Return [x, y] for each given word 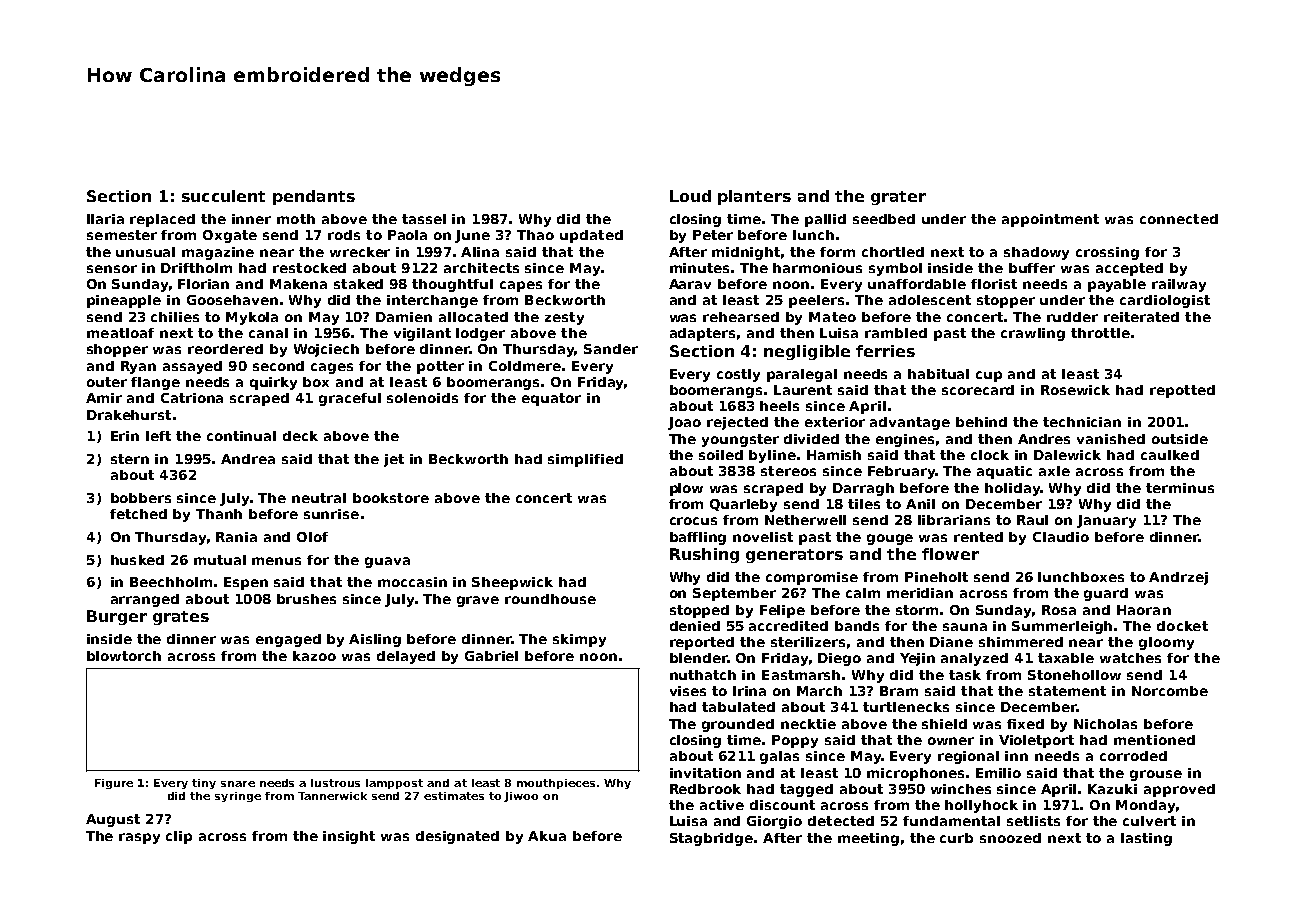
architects [481, 268]
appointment [1050, 220]
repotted [1182, 391]
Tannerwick [332, 796]
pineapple [124, 301]
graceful [350, 399]
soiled [721, 455]
